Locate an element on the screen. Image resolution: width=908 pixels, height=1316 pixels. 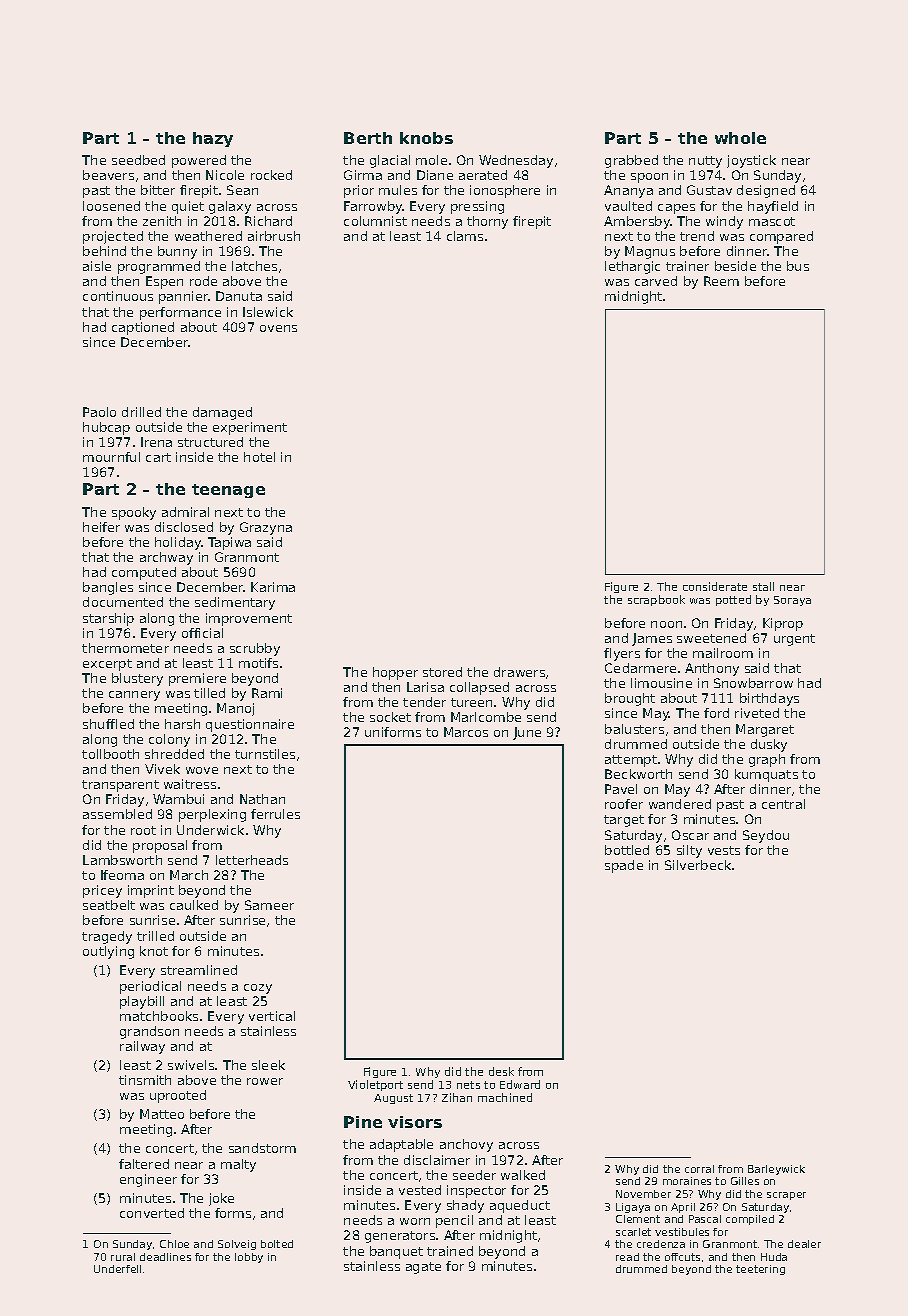
read is located at coordinates (627, 1257).
